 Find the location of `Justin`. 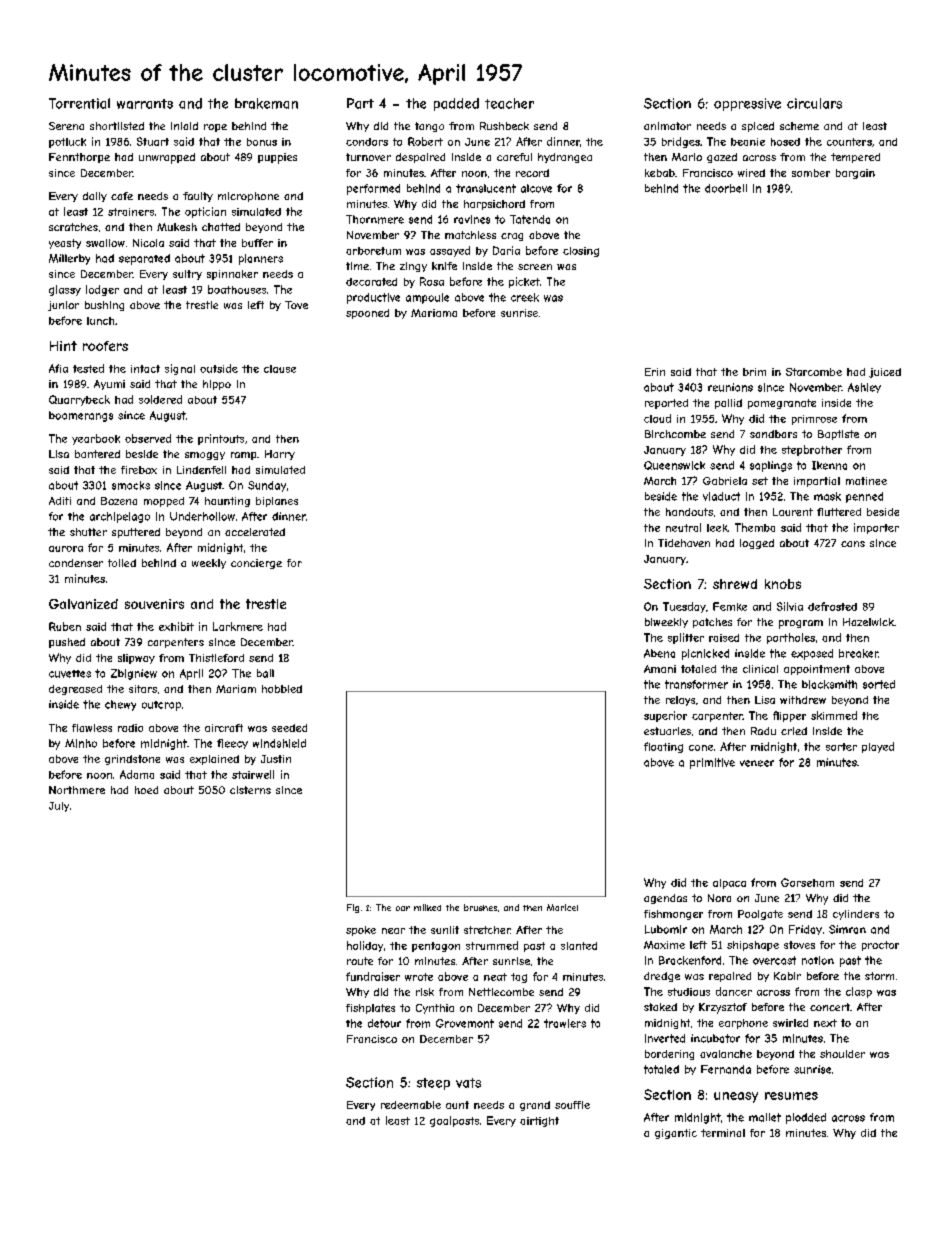

Justin is located at coordinates (276, 759).
